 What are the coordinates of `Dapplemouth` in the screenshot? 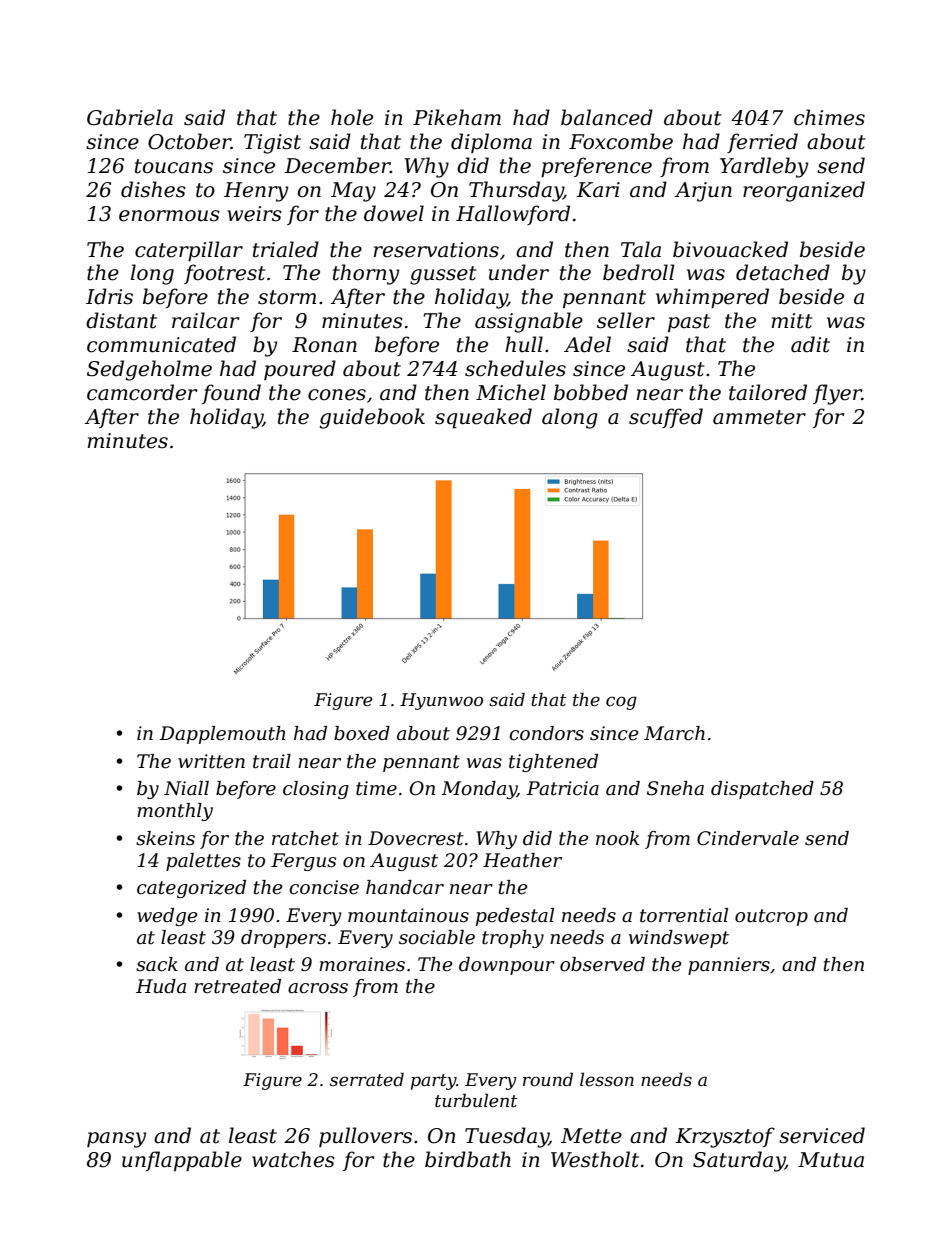 It's located at (222, 735).
